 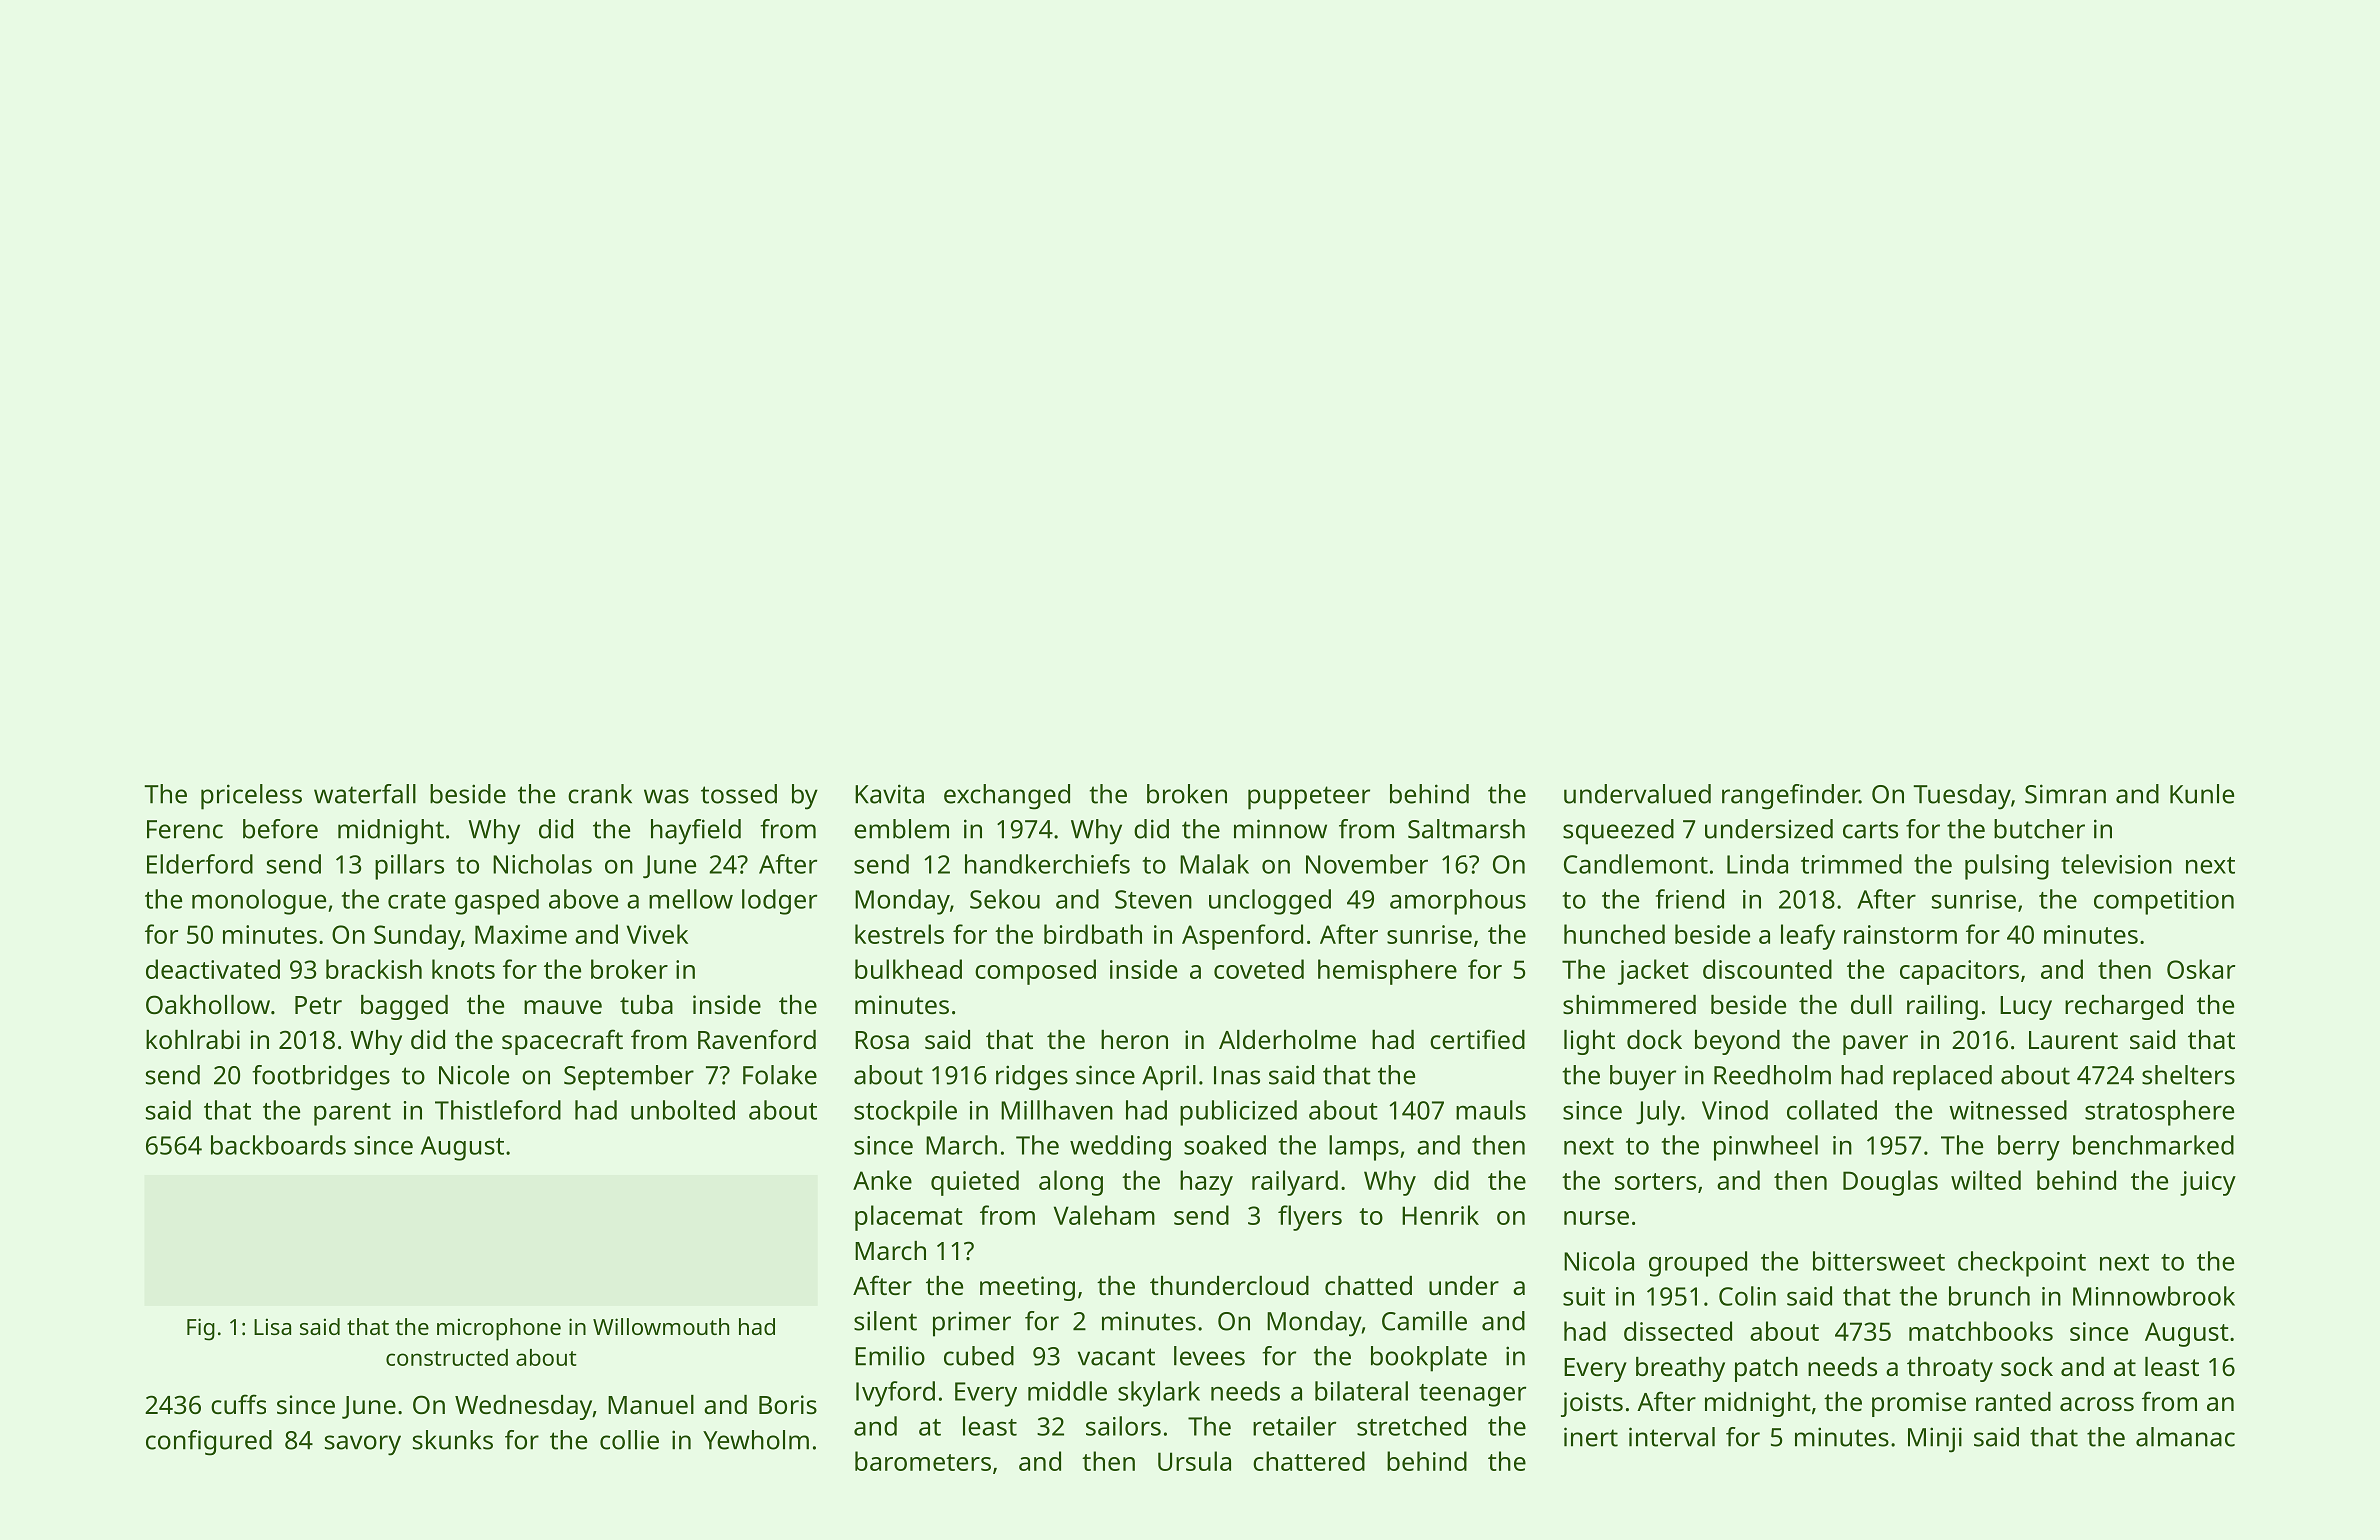 I want to click on lamps, so click(x=1364, y=1148).
